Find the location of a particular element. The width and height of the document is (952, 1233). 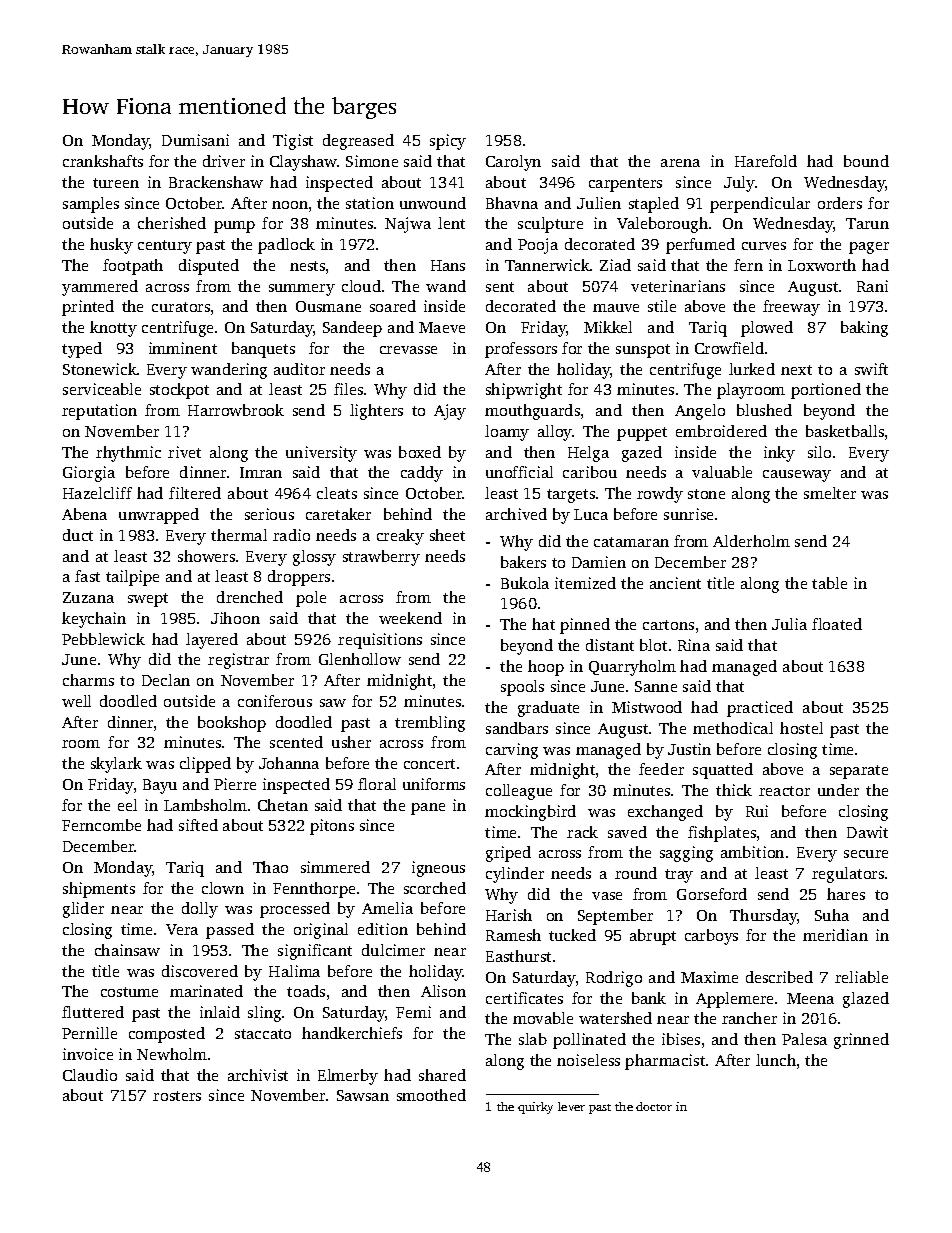

keychain is located at coordinates (94, 620).
